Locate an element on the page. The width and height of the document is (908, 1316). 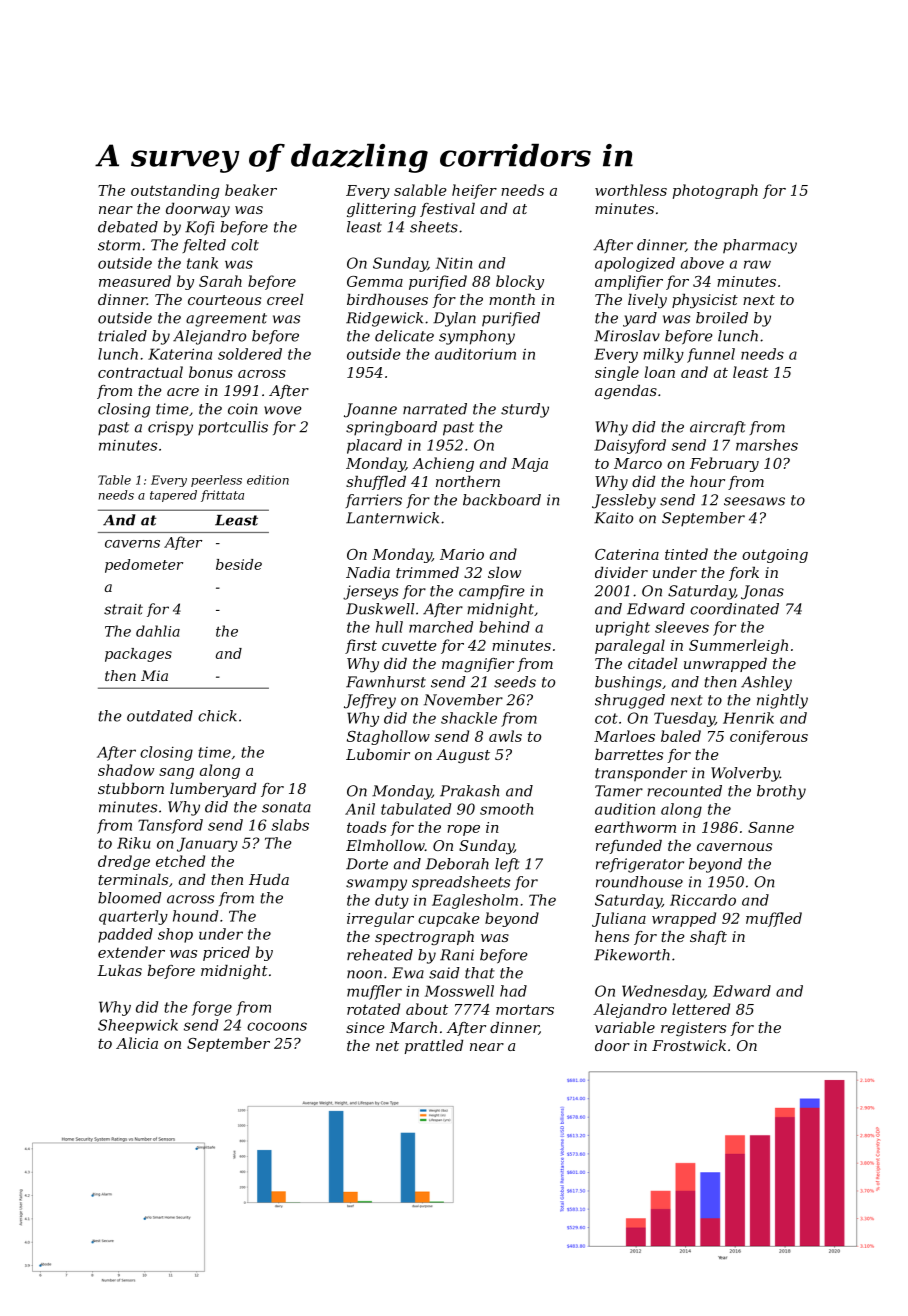
brothy is located at coordinates (781, 792).
